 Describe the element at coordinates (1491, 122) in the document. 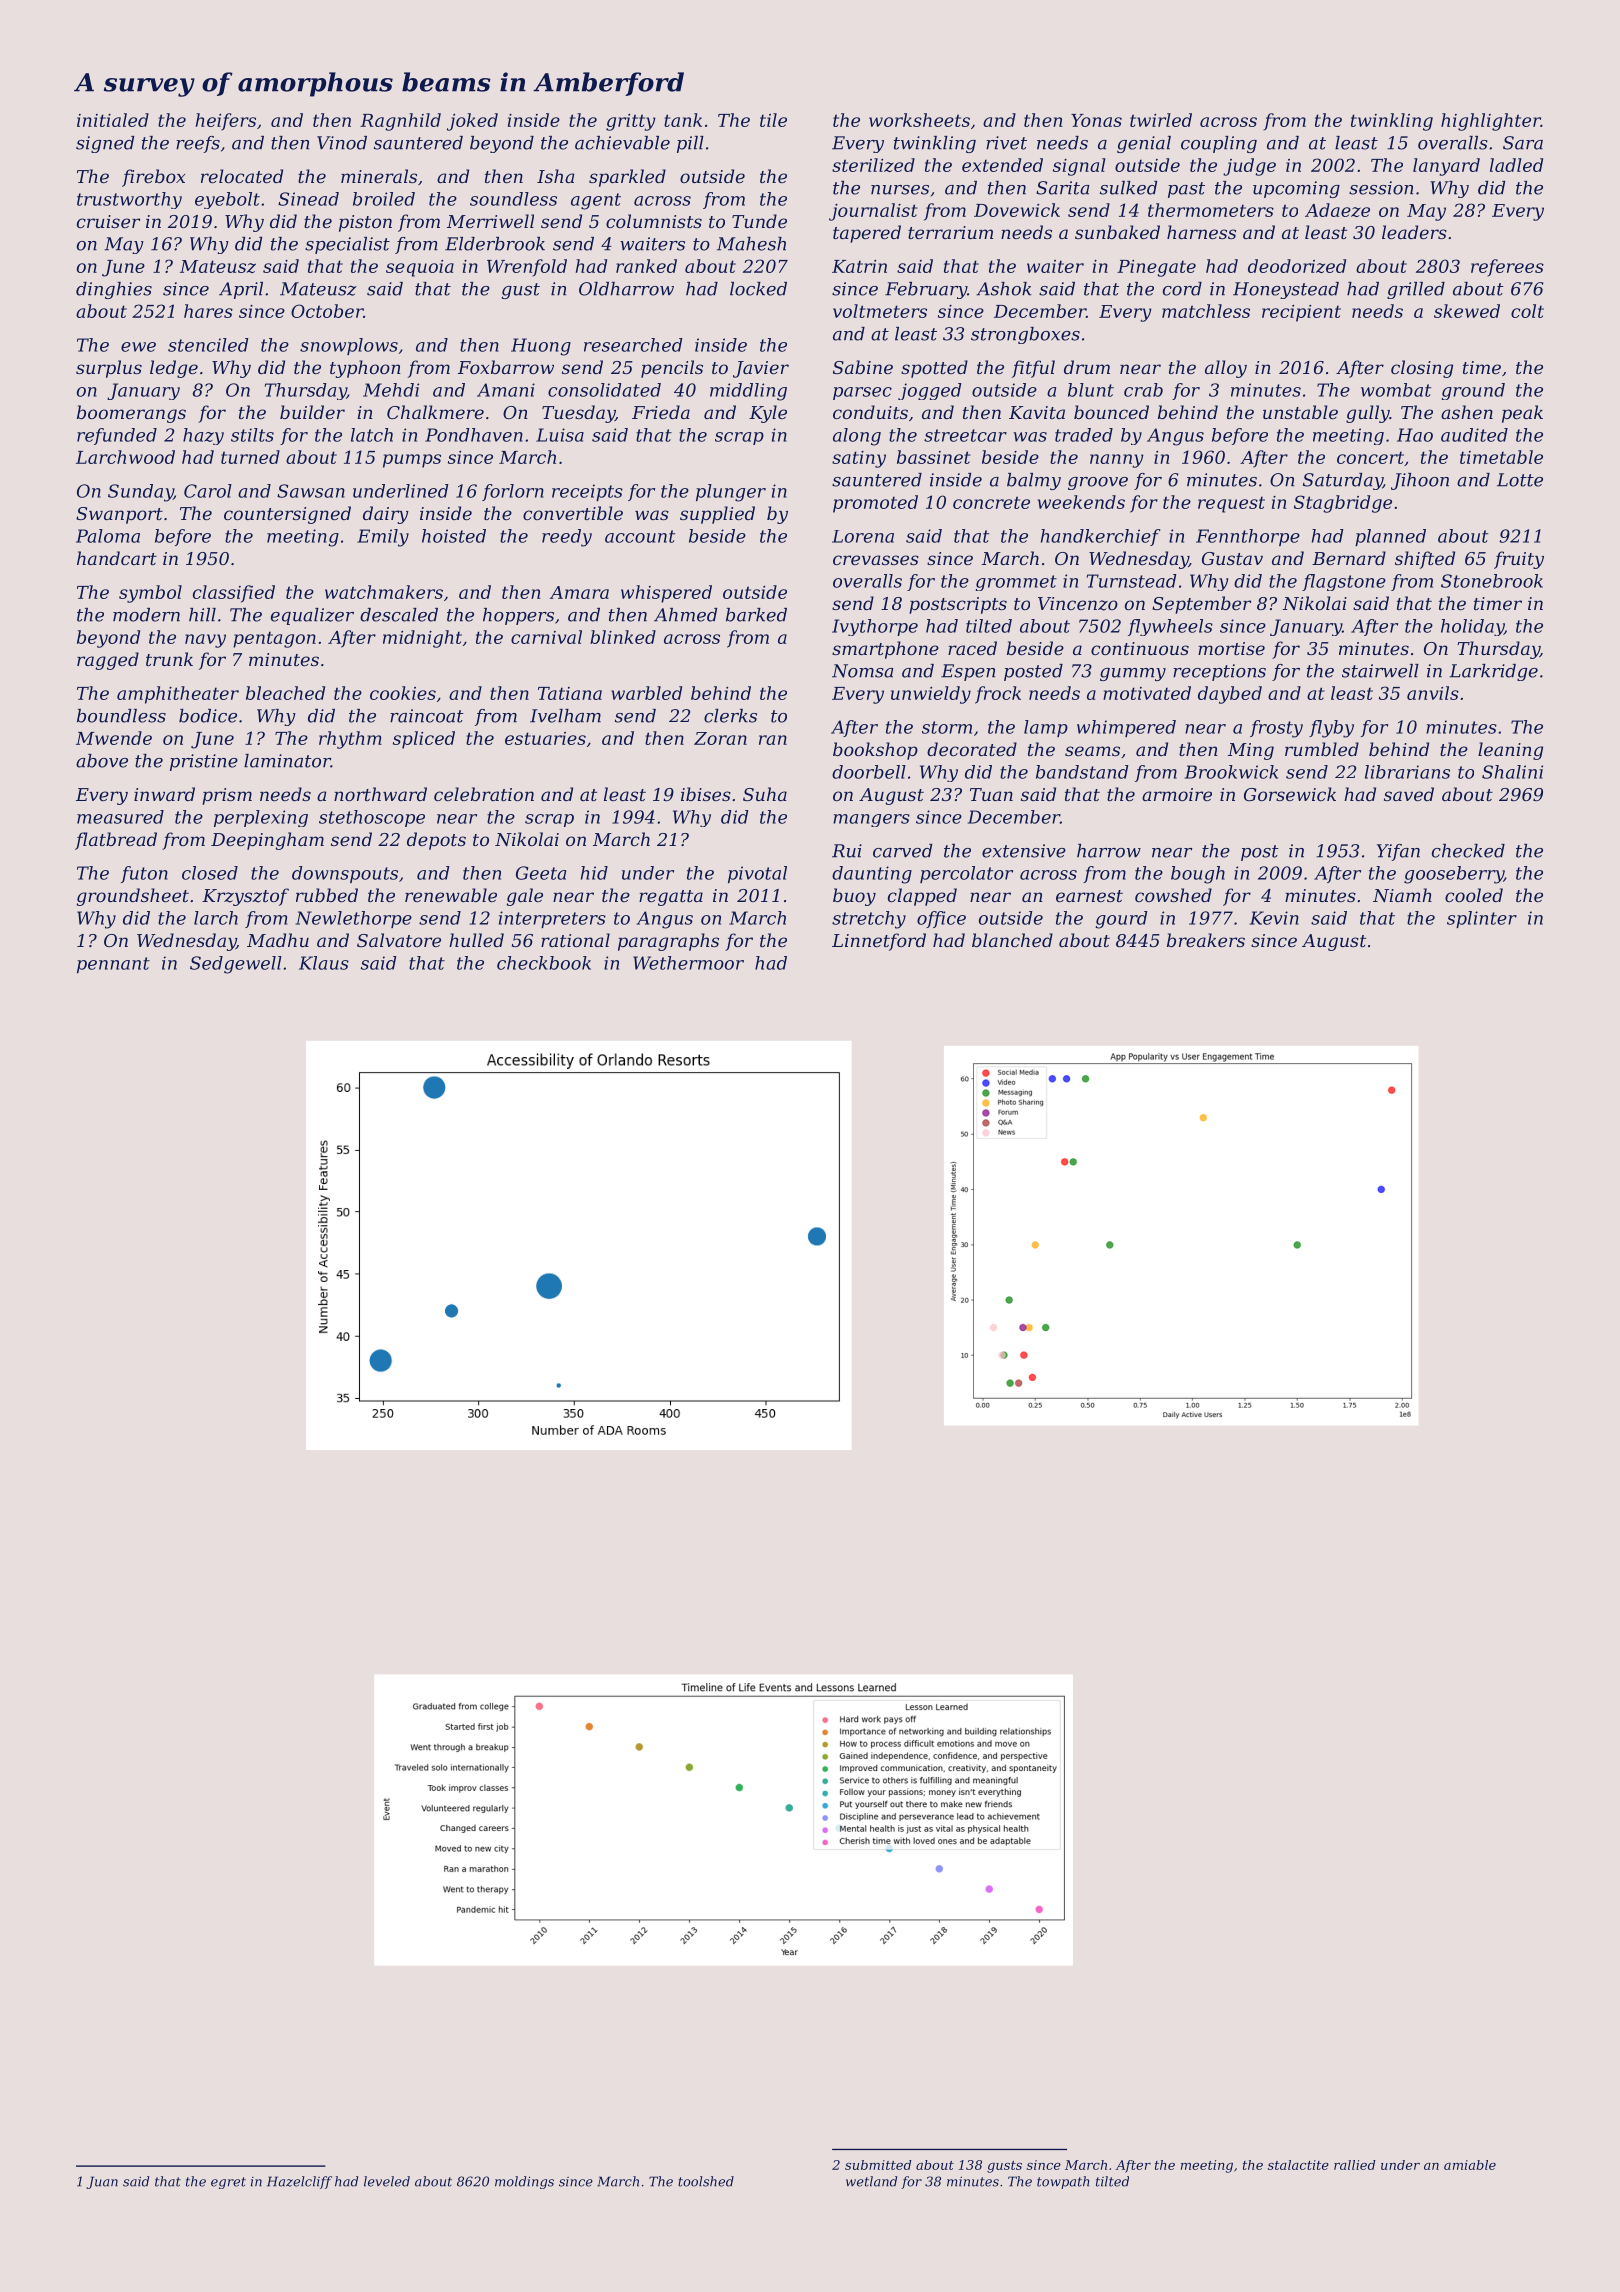

I see `highlighter` at that location.
